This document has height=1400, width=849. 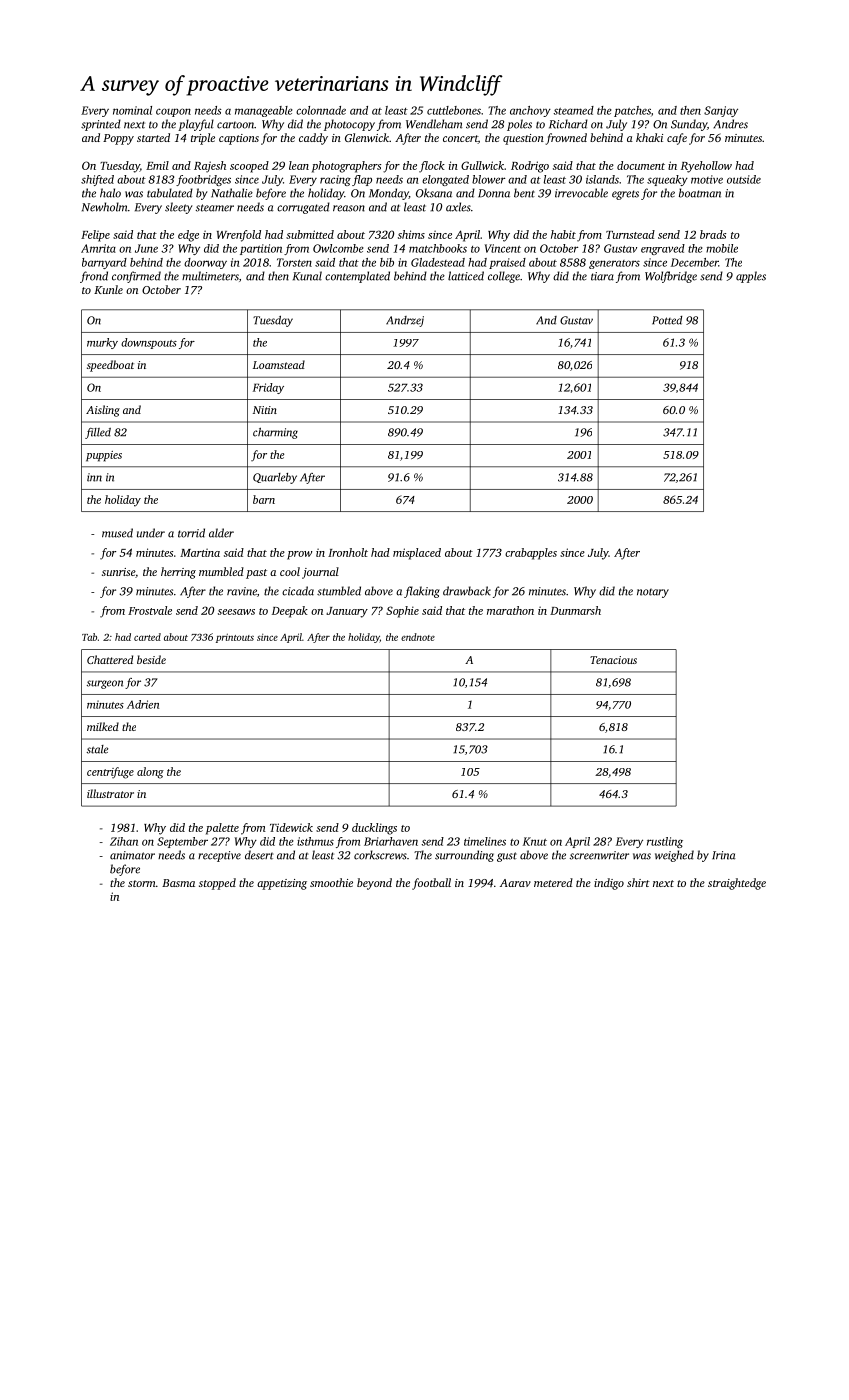 I want to click on appetizing, so click(x=282, y=884).
